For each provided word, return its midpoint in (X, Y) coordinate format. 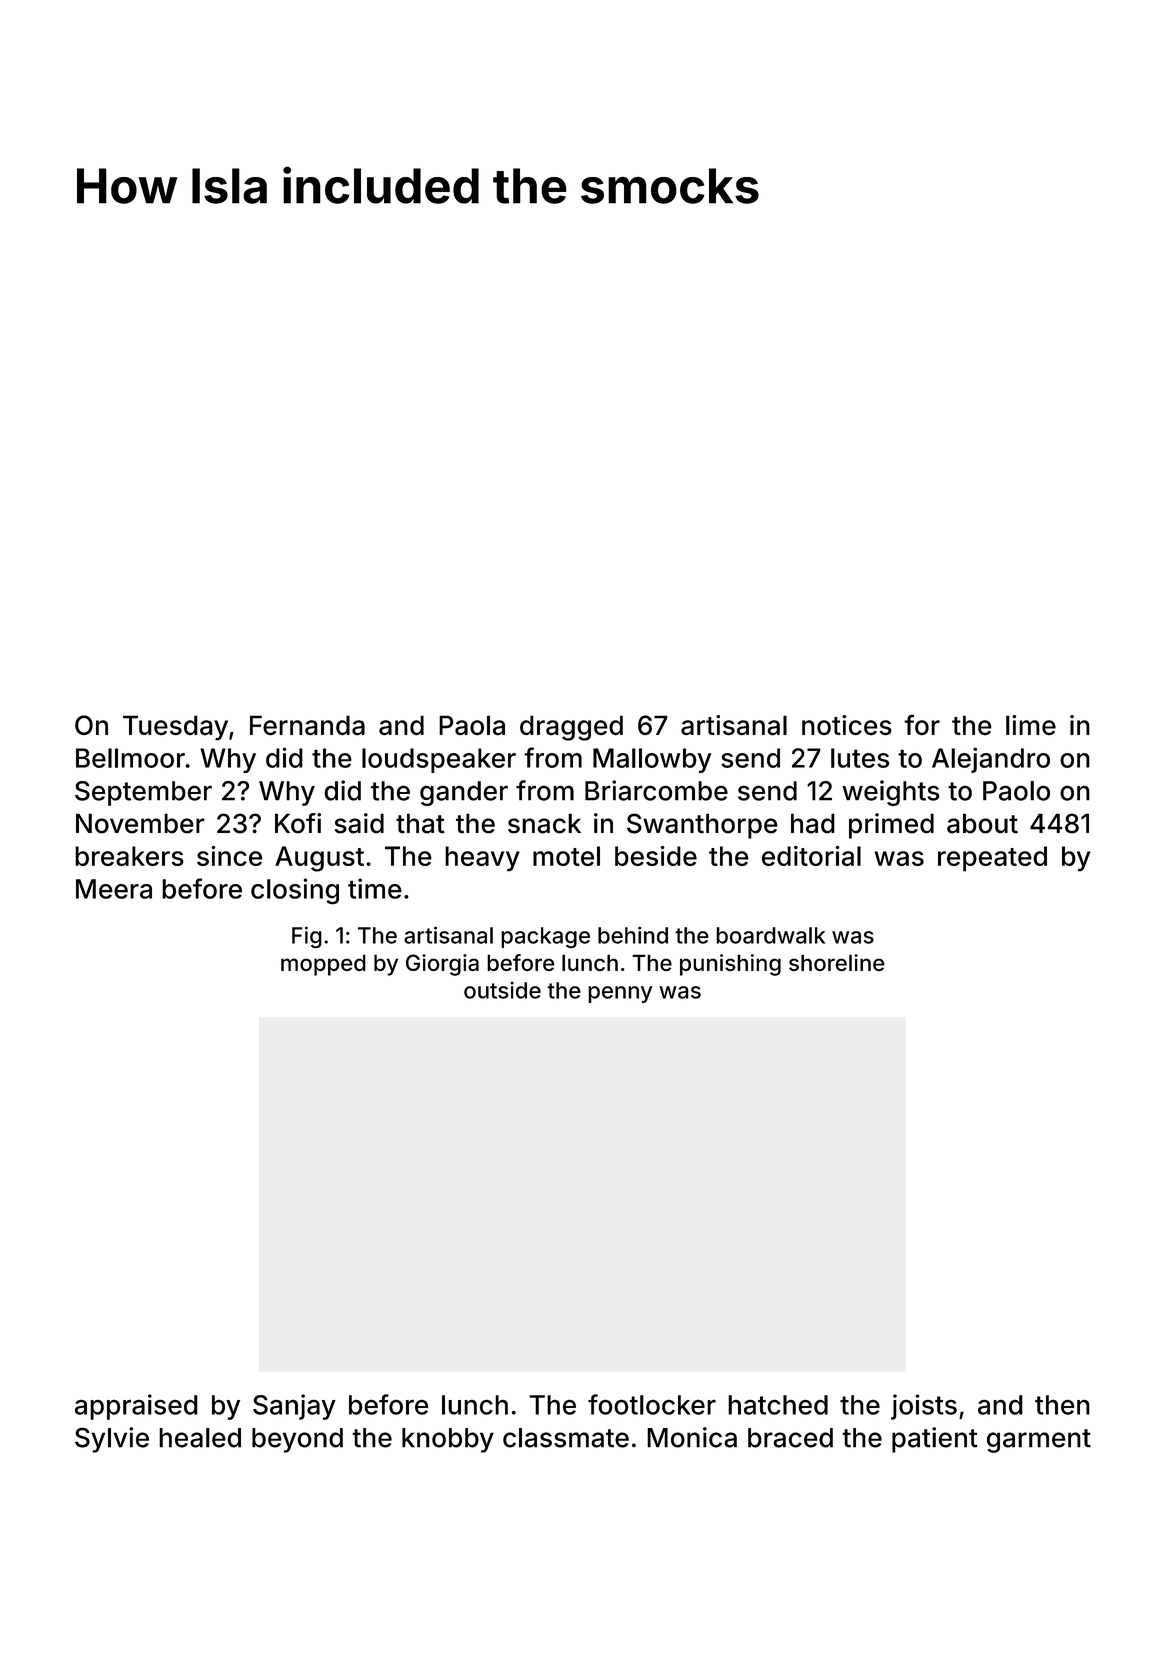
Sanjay (294, 1407)
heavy (482, 859)
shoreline (837, 962)
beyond (297, 1440)
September (143, 793)
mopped (323, 965)
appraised (136, 1407)
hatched (778, 1405)
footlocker (652, 1404)
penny (620, 994)
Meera (114, 889)
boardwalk (770, 935)
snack (544, 823)
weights (891, 793)
